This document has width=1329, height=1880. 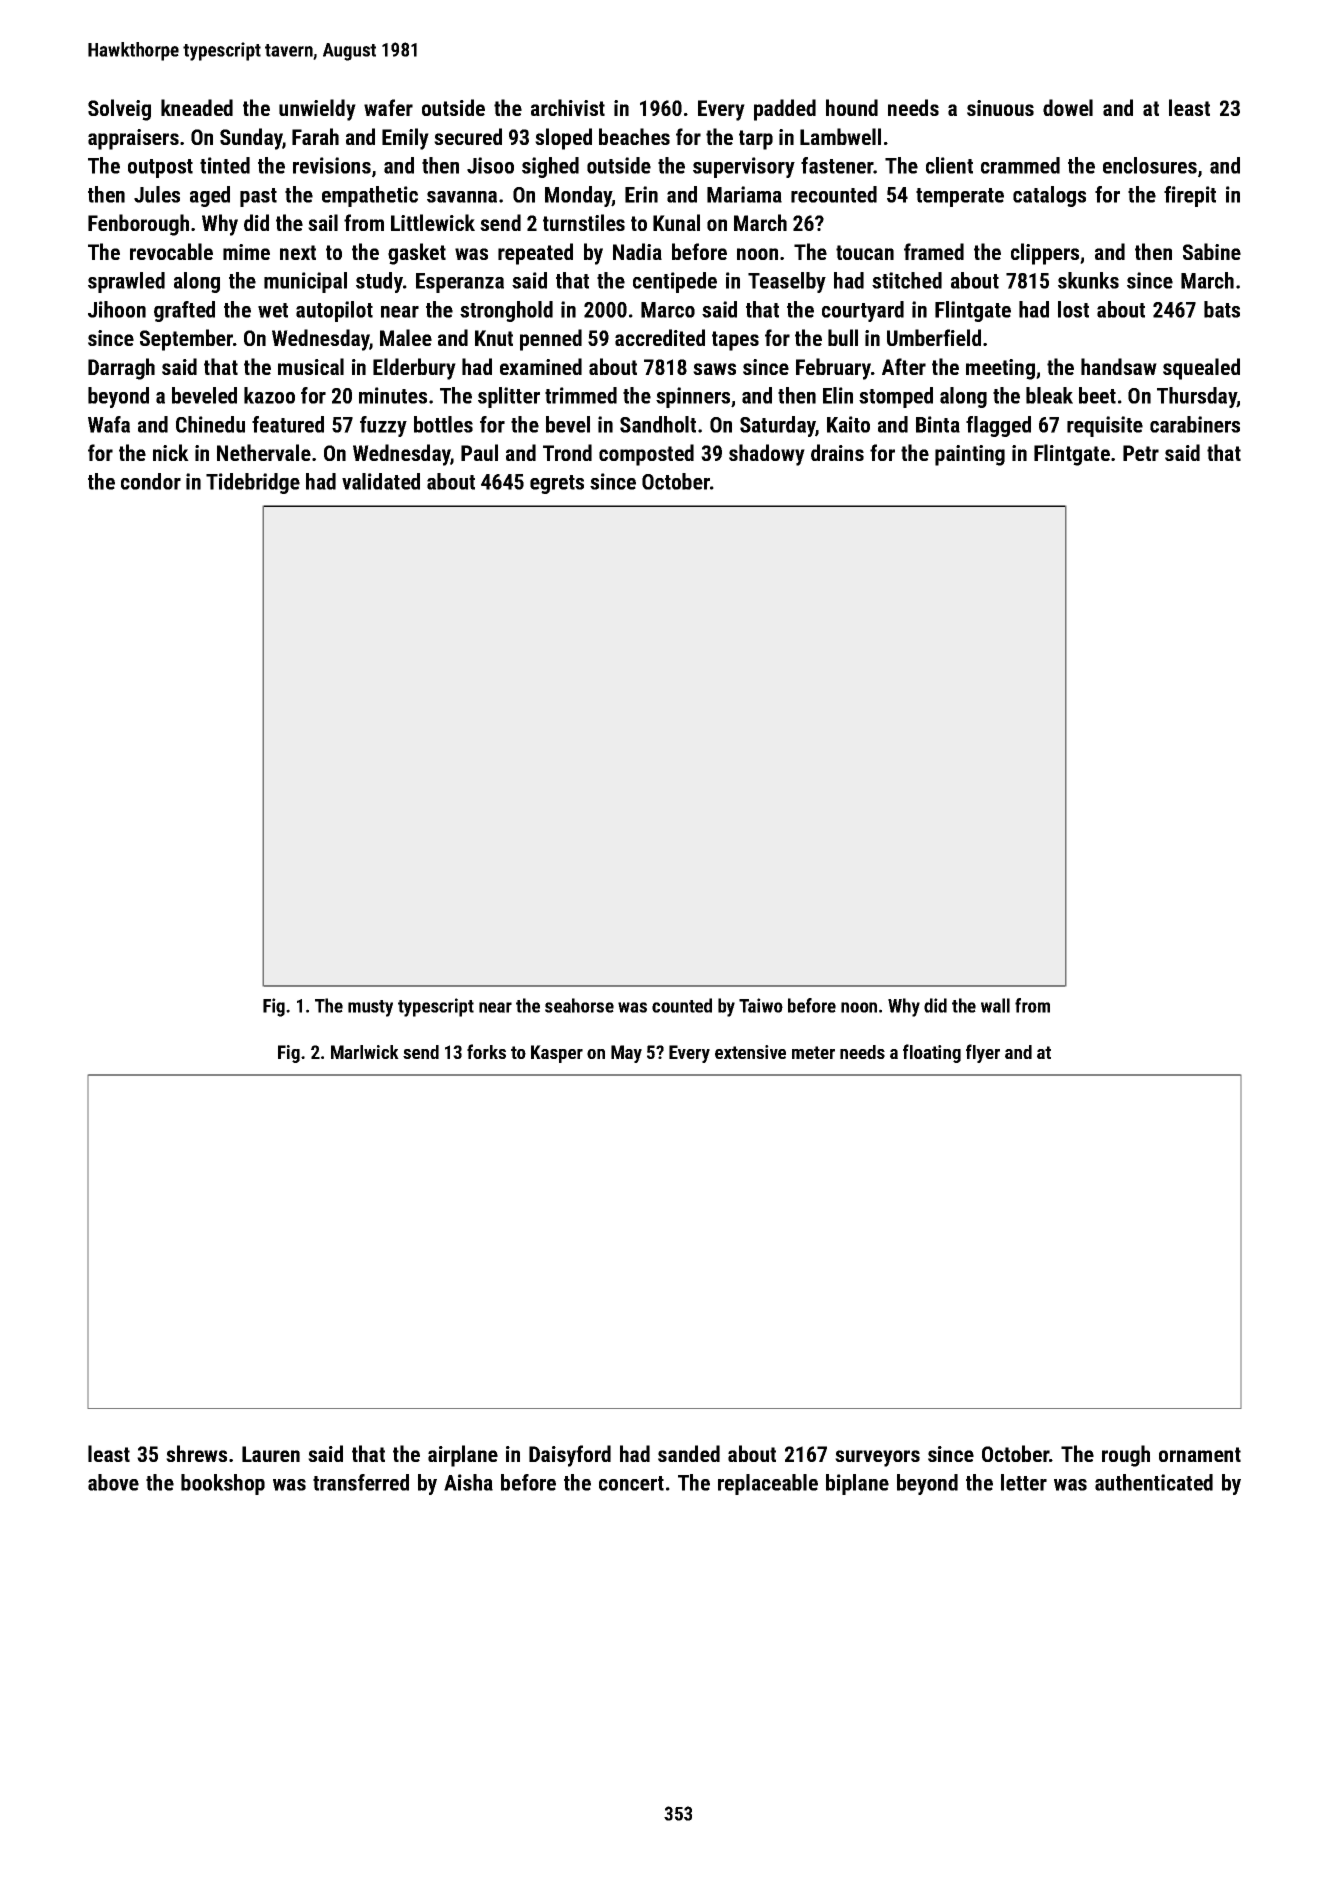 I want to click on aged, so click(x=210, y=196).
